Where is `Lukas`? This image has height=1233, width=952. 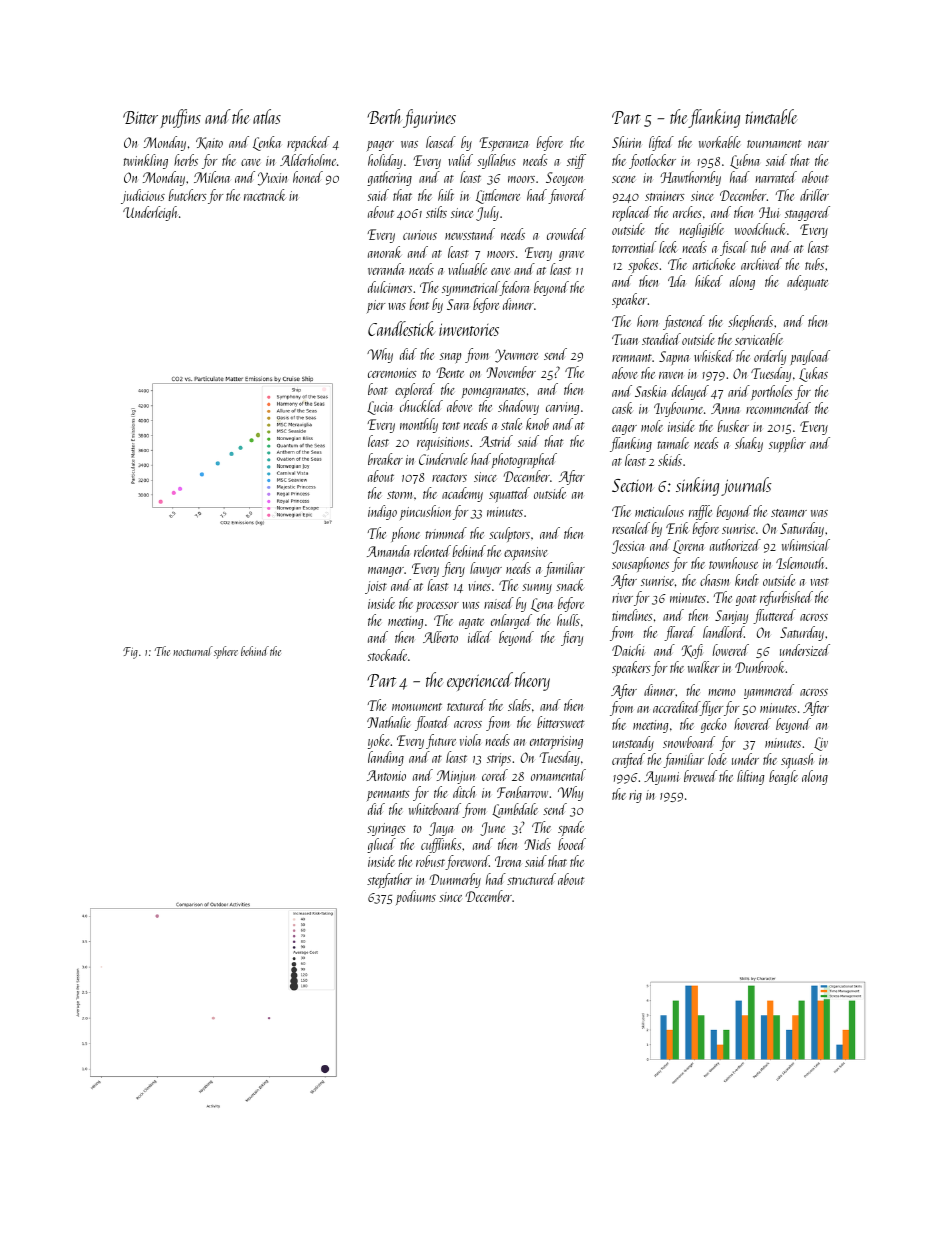 Lukas is located at coordinates (813, 374).
